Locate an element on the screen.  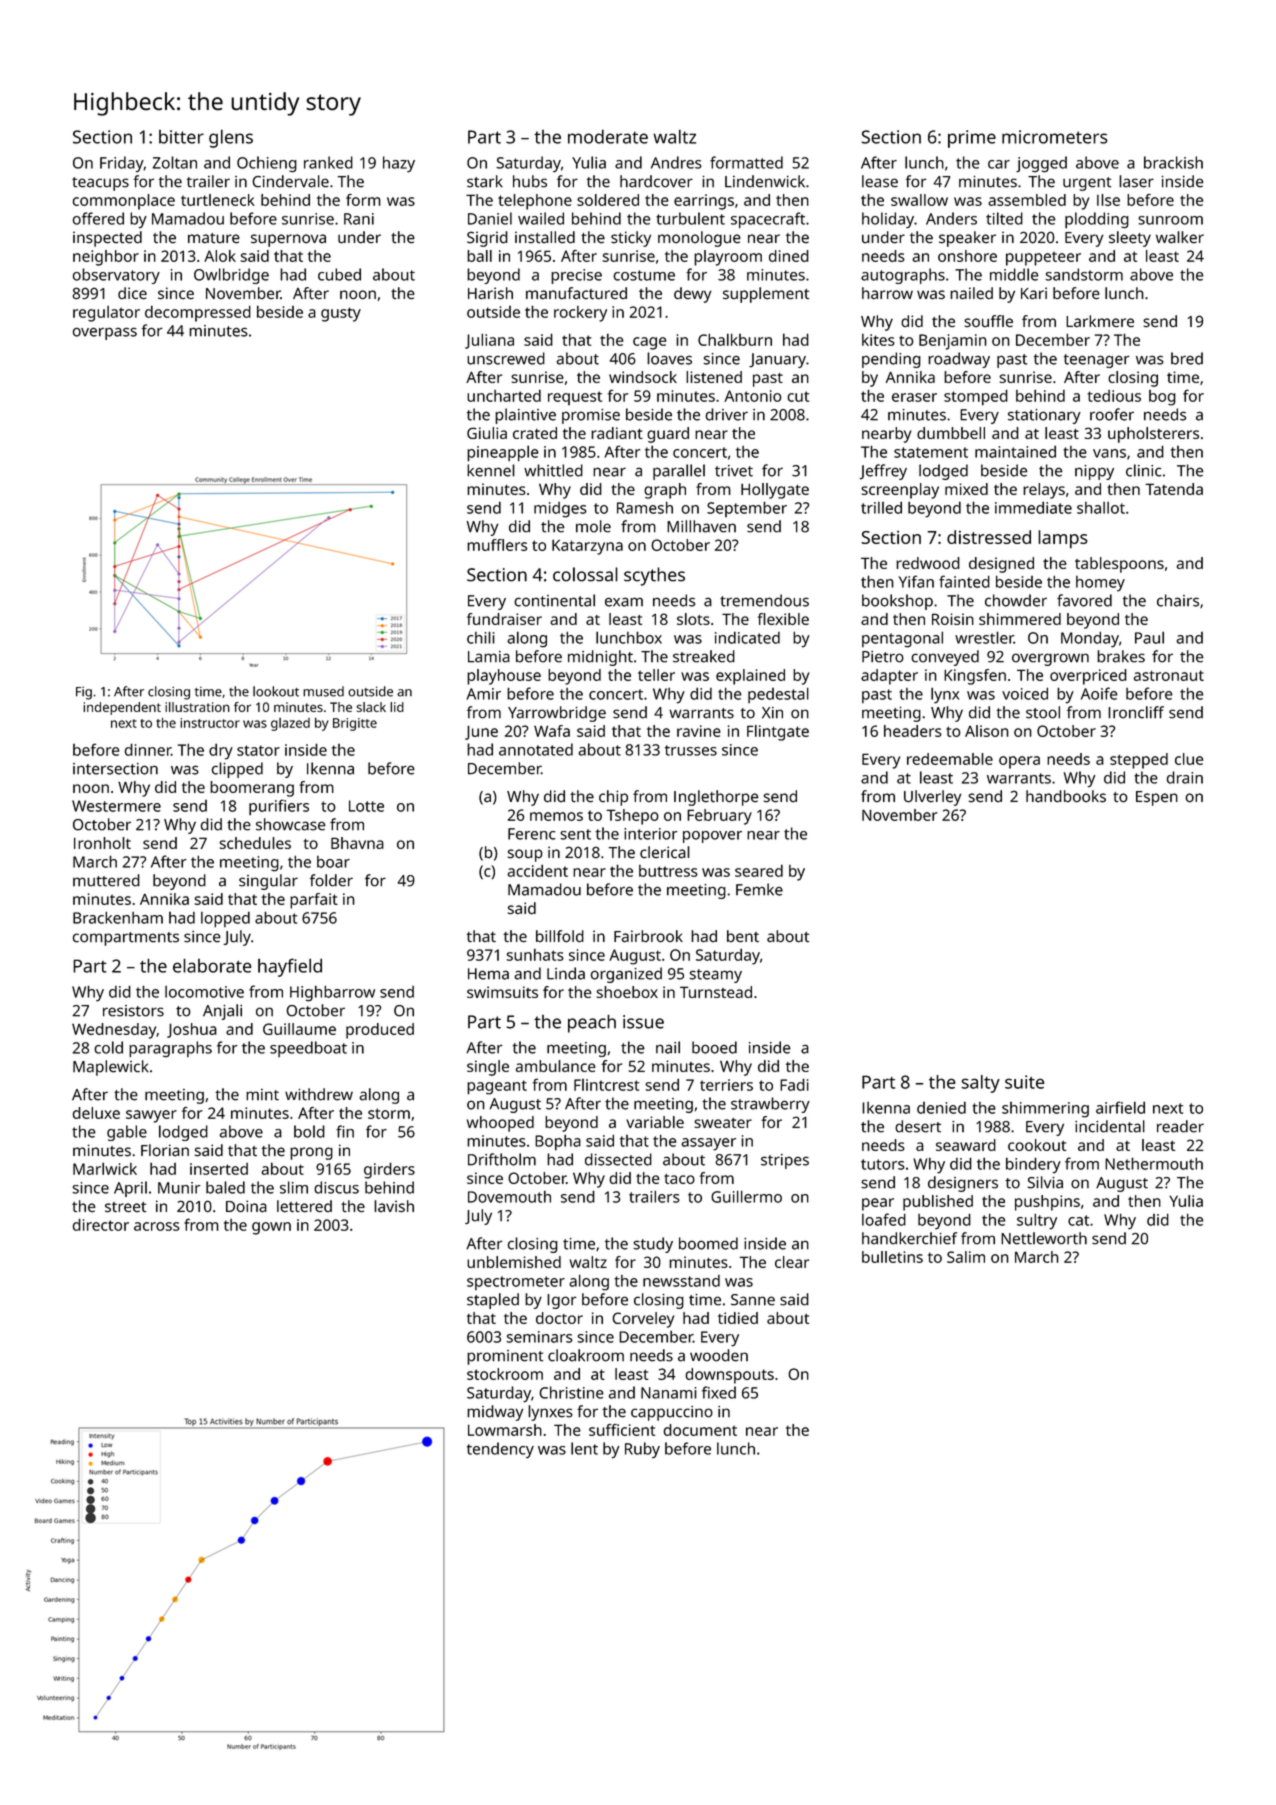
director is located at coordinates (101, 1224).
